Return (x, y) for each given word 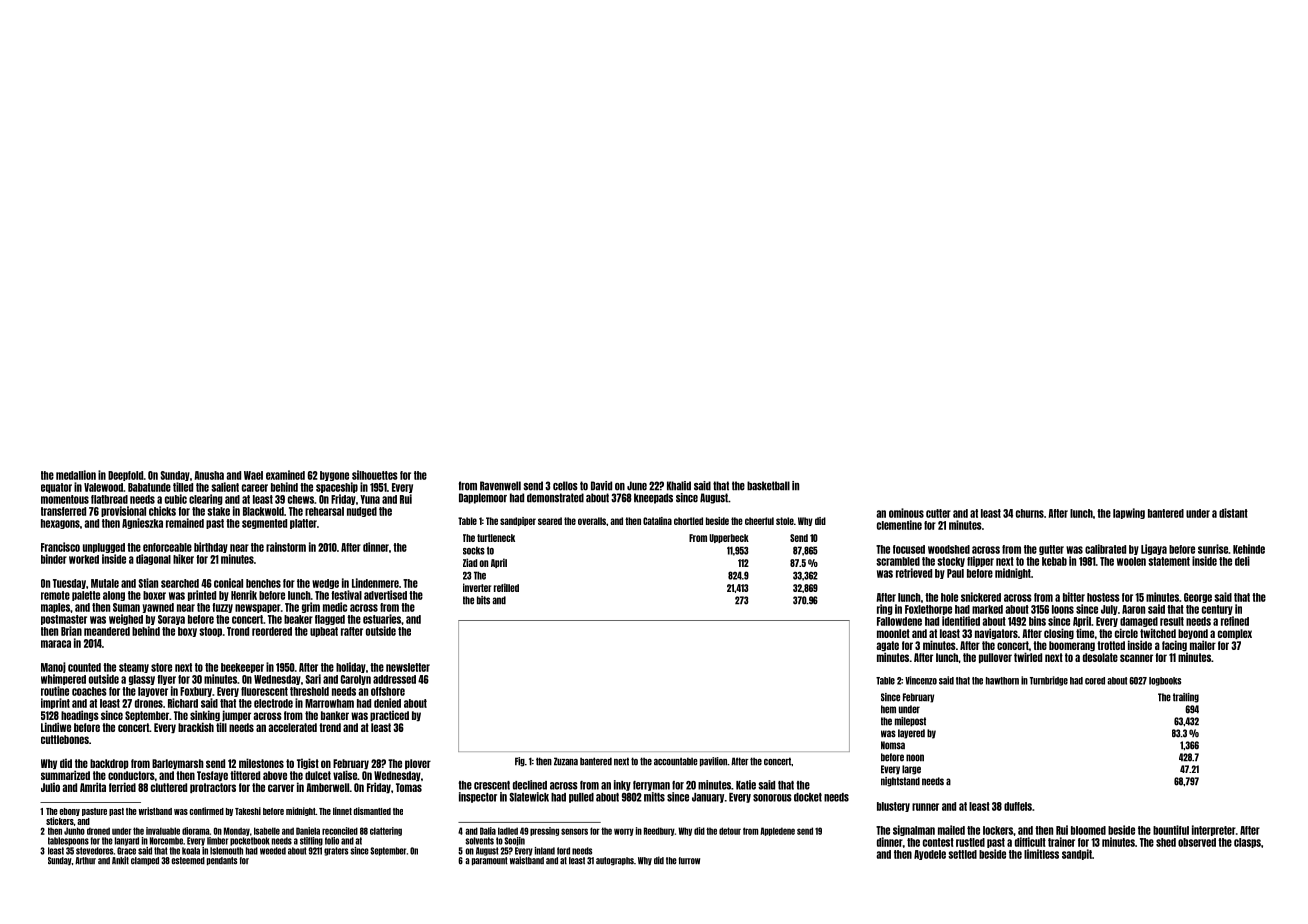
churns (1030, 513)
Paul (955, 573)
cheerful (759, 521)
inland (545, 851)
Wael (253, 475)
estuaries (382, 619)
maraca (56, 644)
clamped (145, 861)
